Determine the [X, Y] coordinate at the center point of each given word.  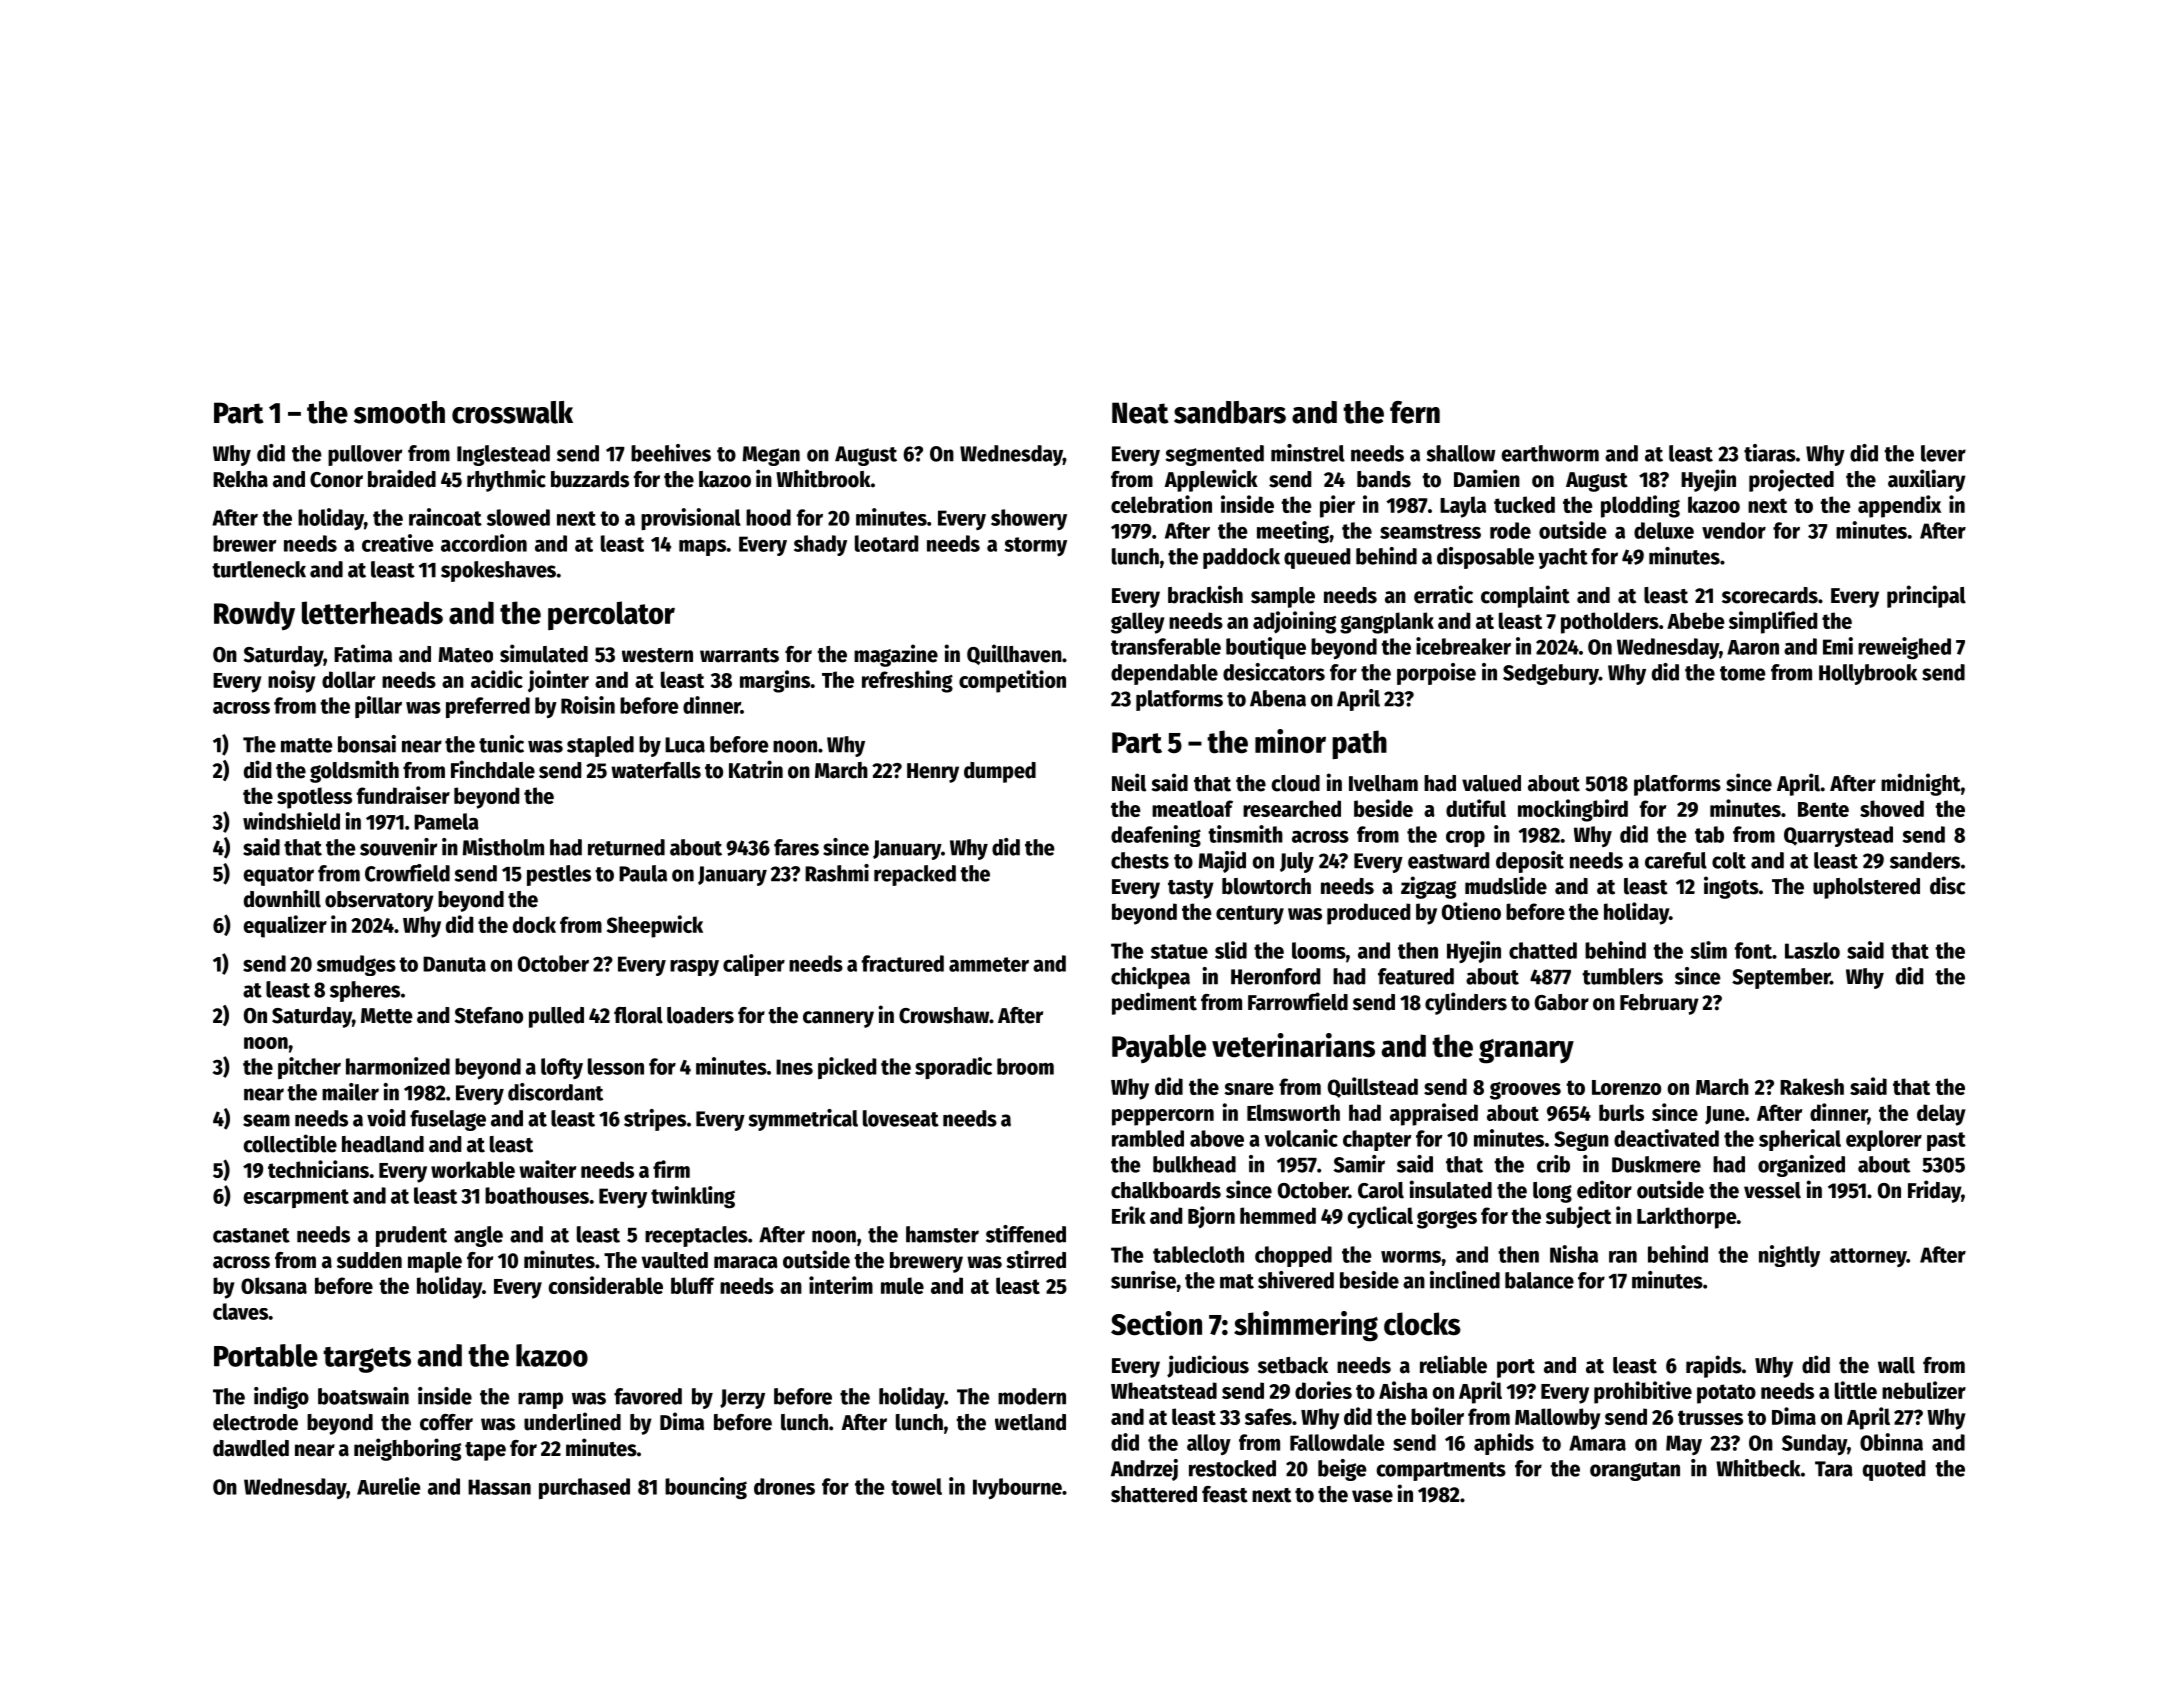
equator [278, 876]
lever [1943, 453]
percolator [611, 615]
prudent [411, 1236]
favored [648, 1396]
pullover [365, 455]
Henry [933, 773]
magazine [896, 655]
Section [1156, 1323]
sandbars [1230, 412]
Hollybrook [1868, 674]
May [1684, 1445]
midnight [1921, 784]
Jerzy [742, 1399]
